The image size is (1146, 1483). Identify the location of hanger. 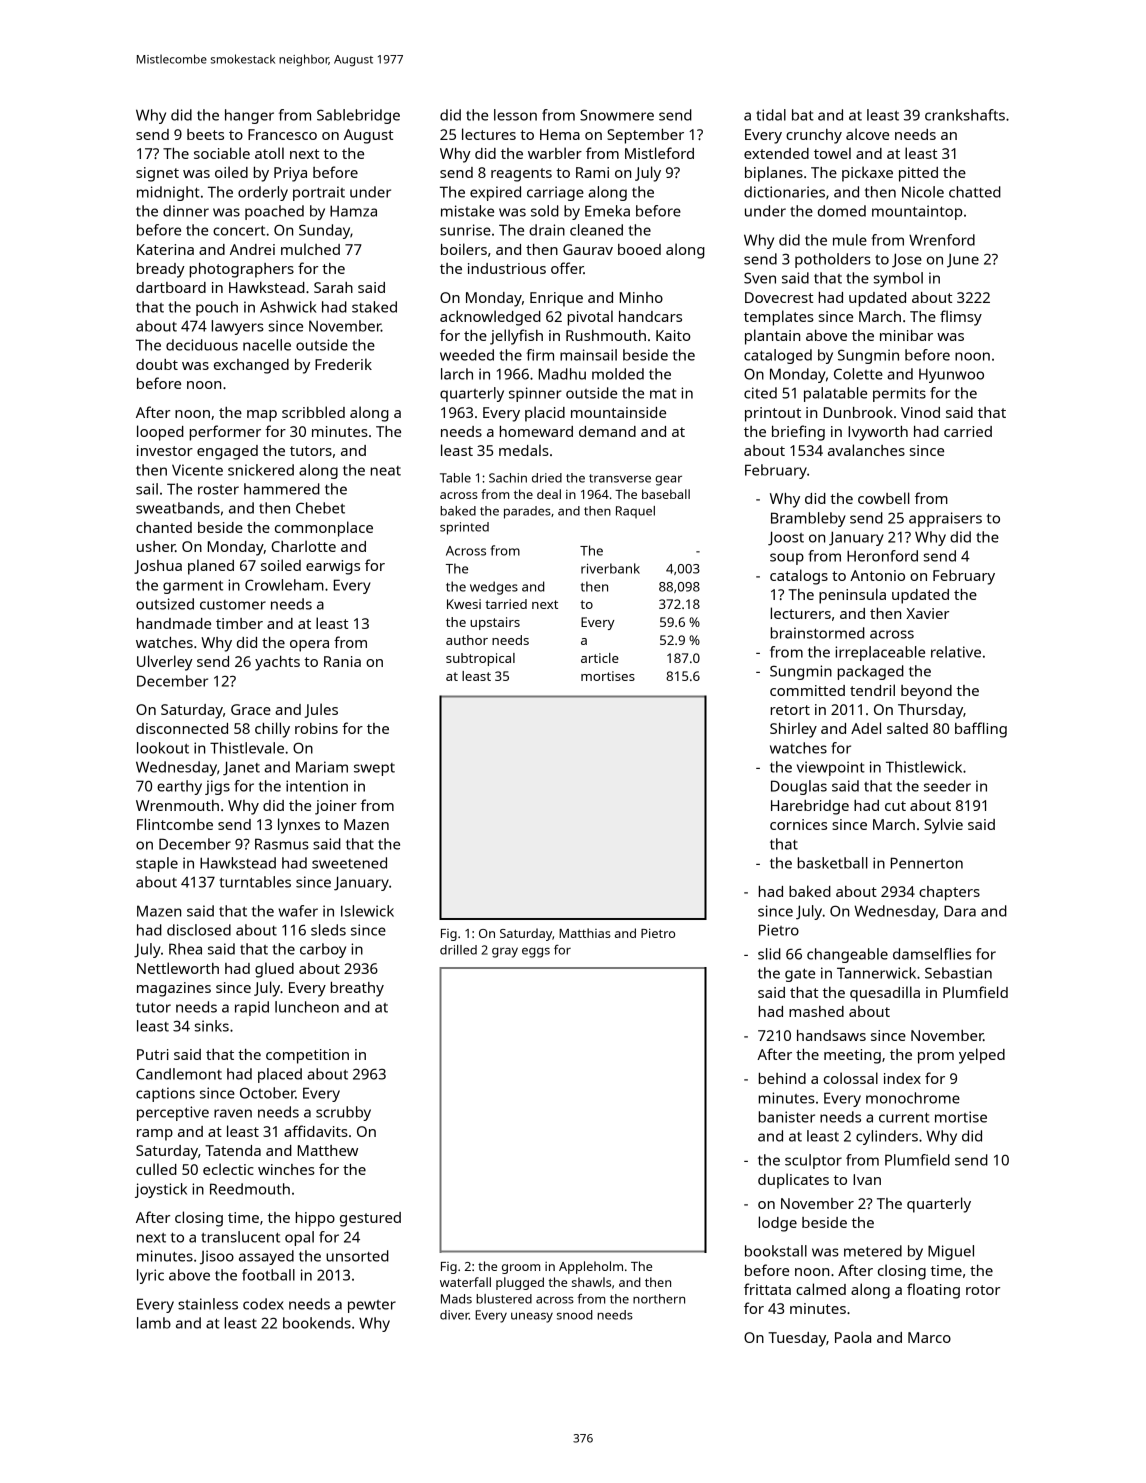
(249, 116).
